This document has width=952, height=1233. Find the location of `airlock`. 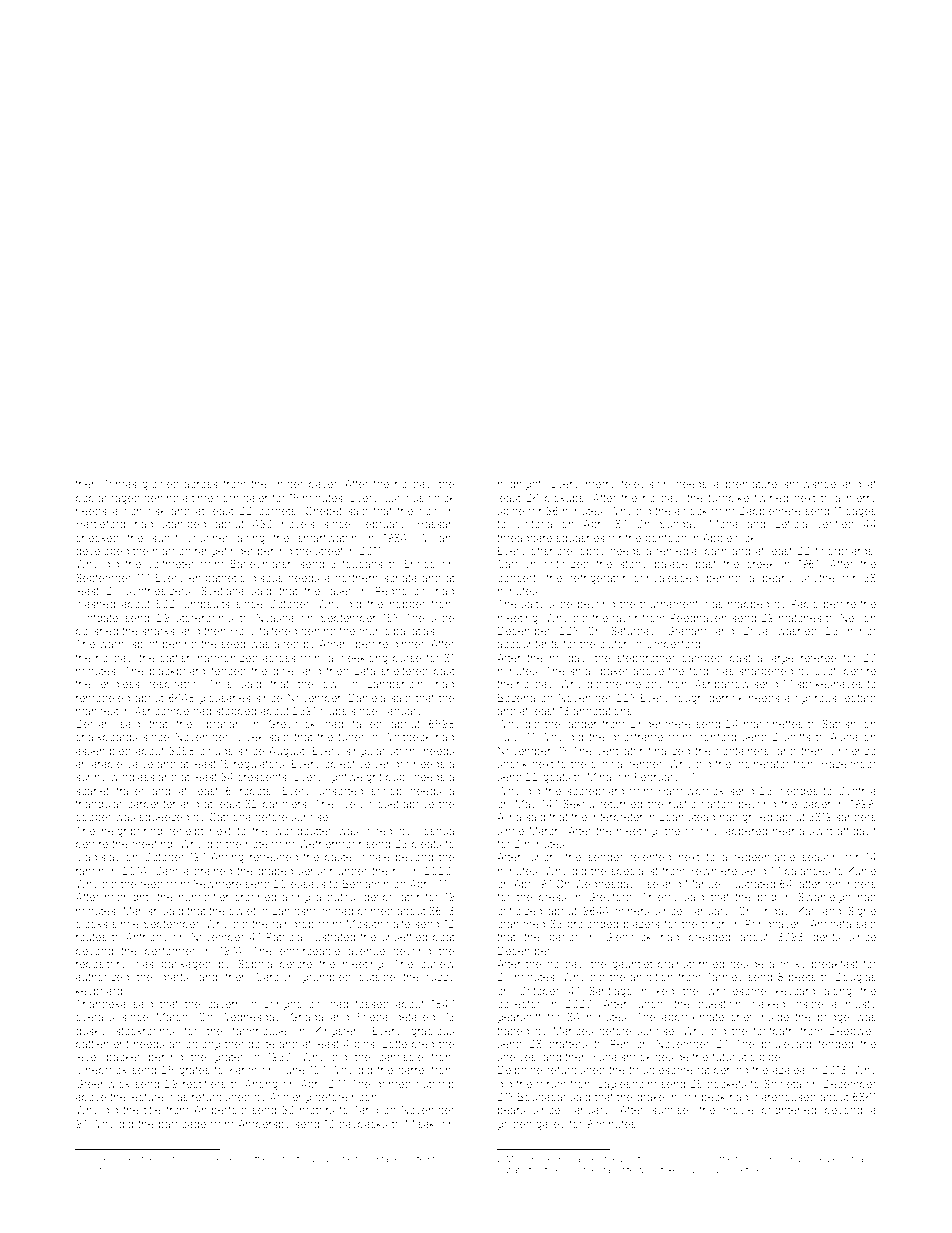

airlock is located at coordinates (691, 511).
